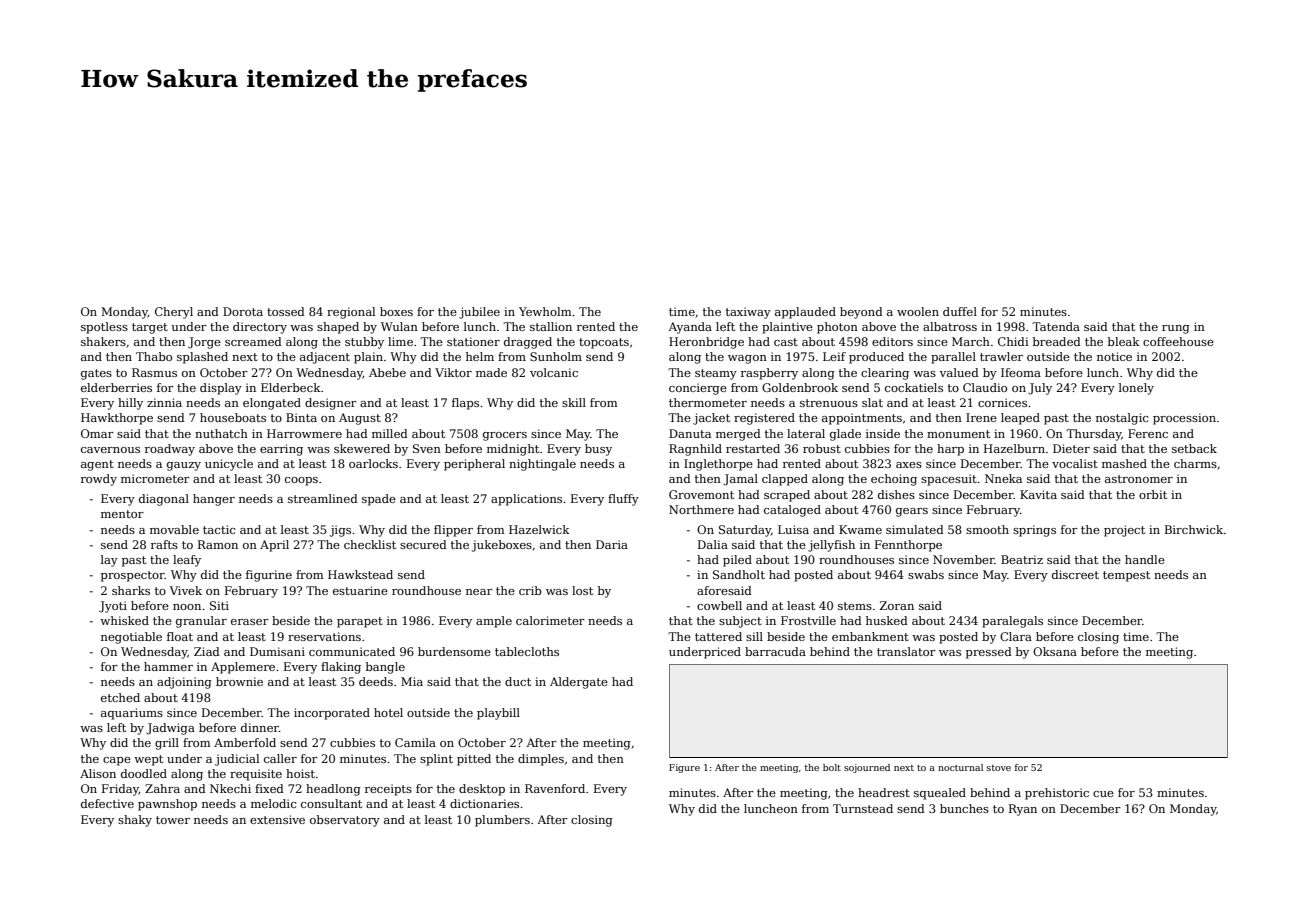  I want to click on unicycle, so click(229, 465).
